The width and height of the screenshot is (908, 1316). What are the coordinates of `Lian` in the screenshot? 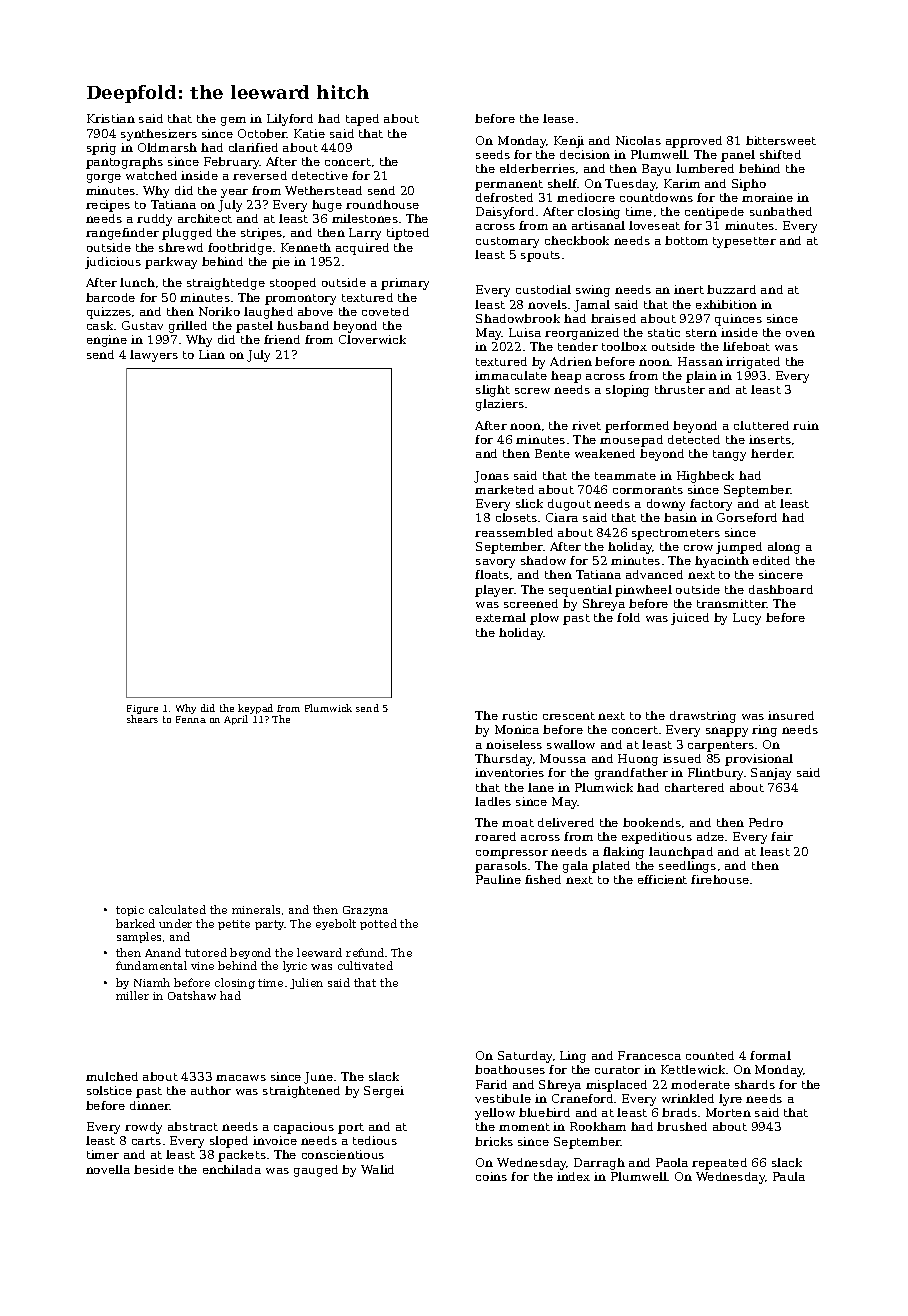 It's located at (212, 354).
